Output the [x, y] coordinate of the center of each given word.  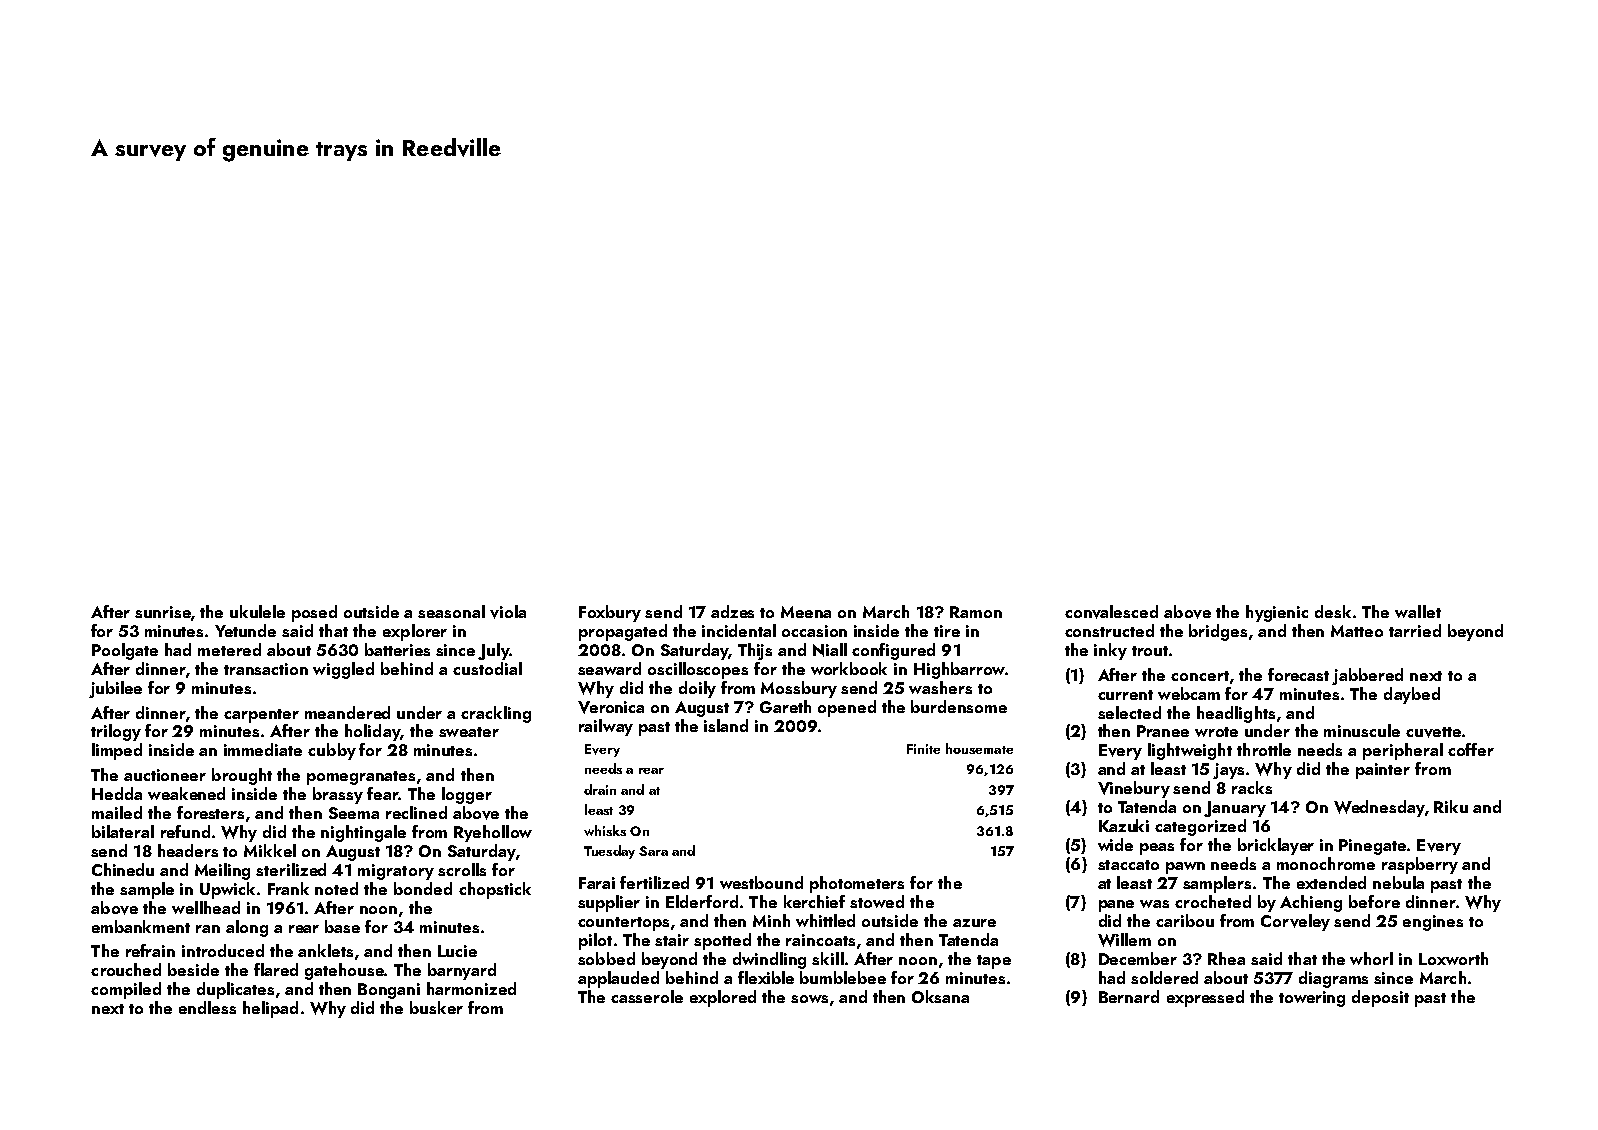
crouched [126, 969]
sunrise [163, 612]
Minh [771, 920]
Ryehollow [493, 833]
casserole [647, 996]
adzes [732, 611]
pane [1116, 906]
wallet [1418, 611]
